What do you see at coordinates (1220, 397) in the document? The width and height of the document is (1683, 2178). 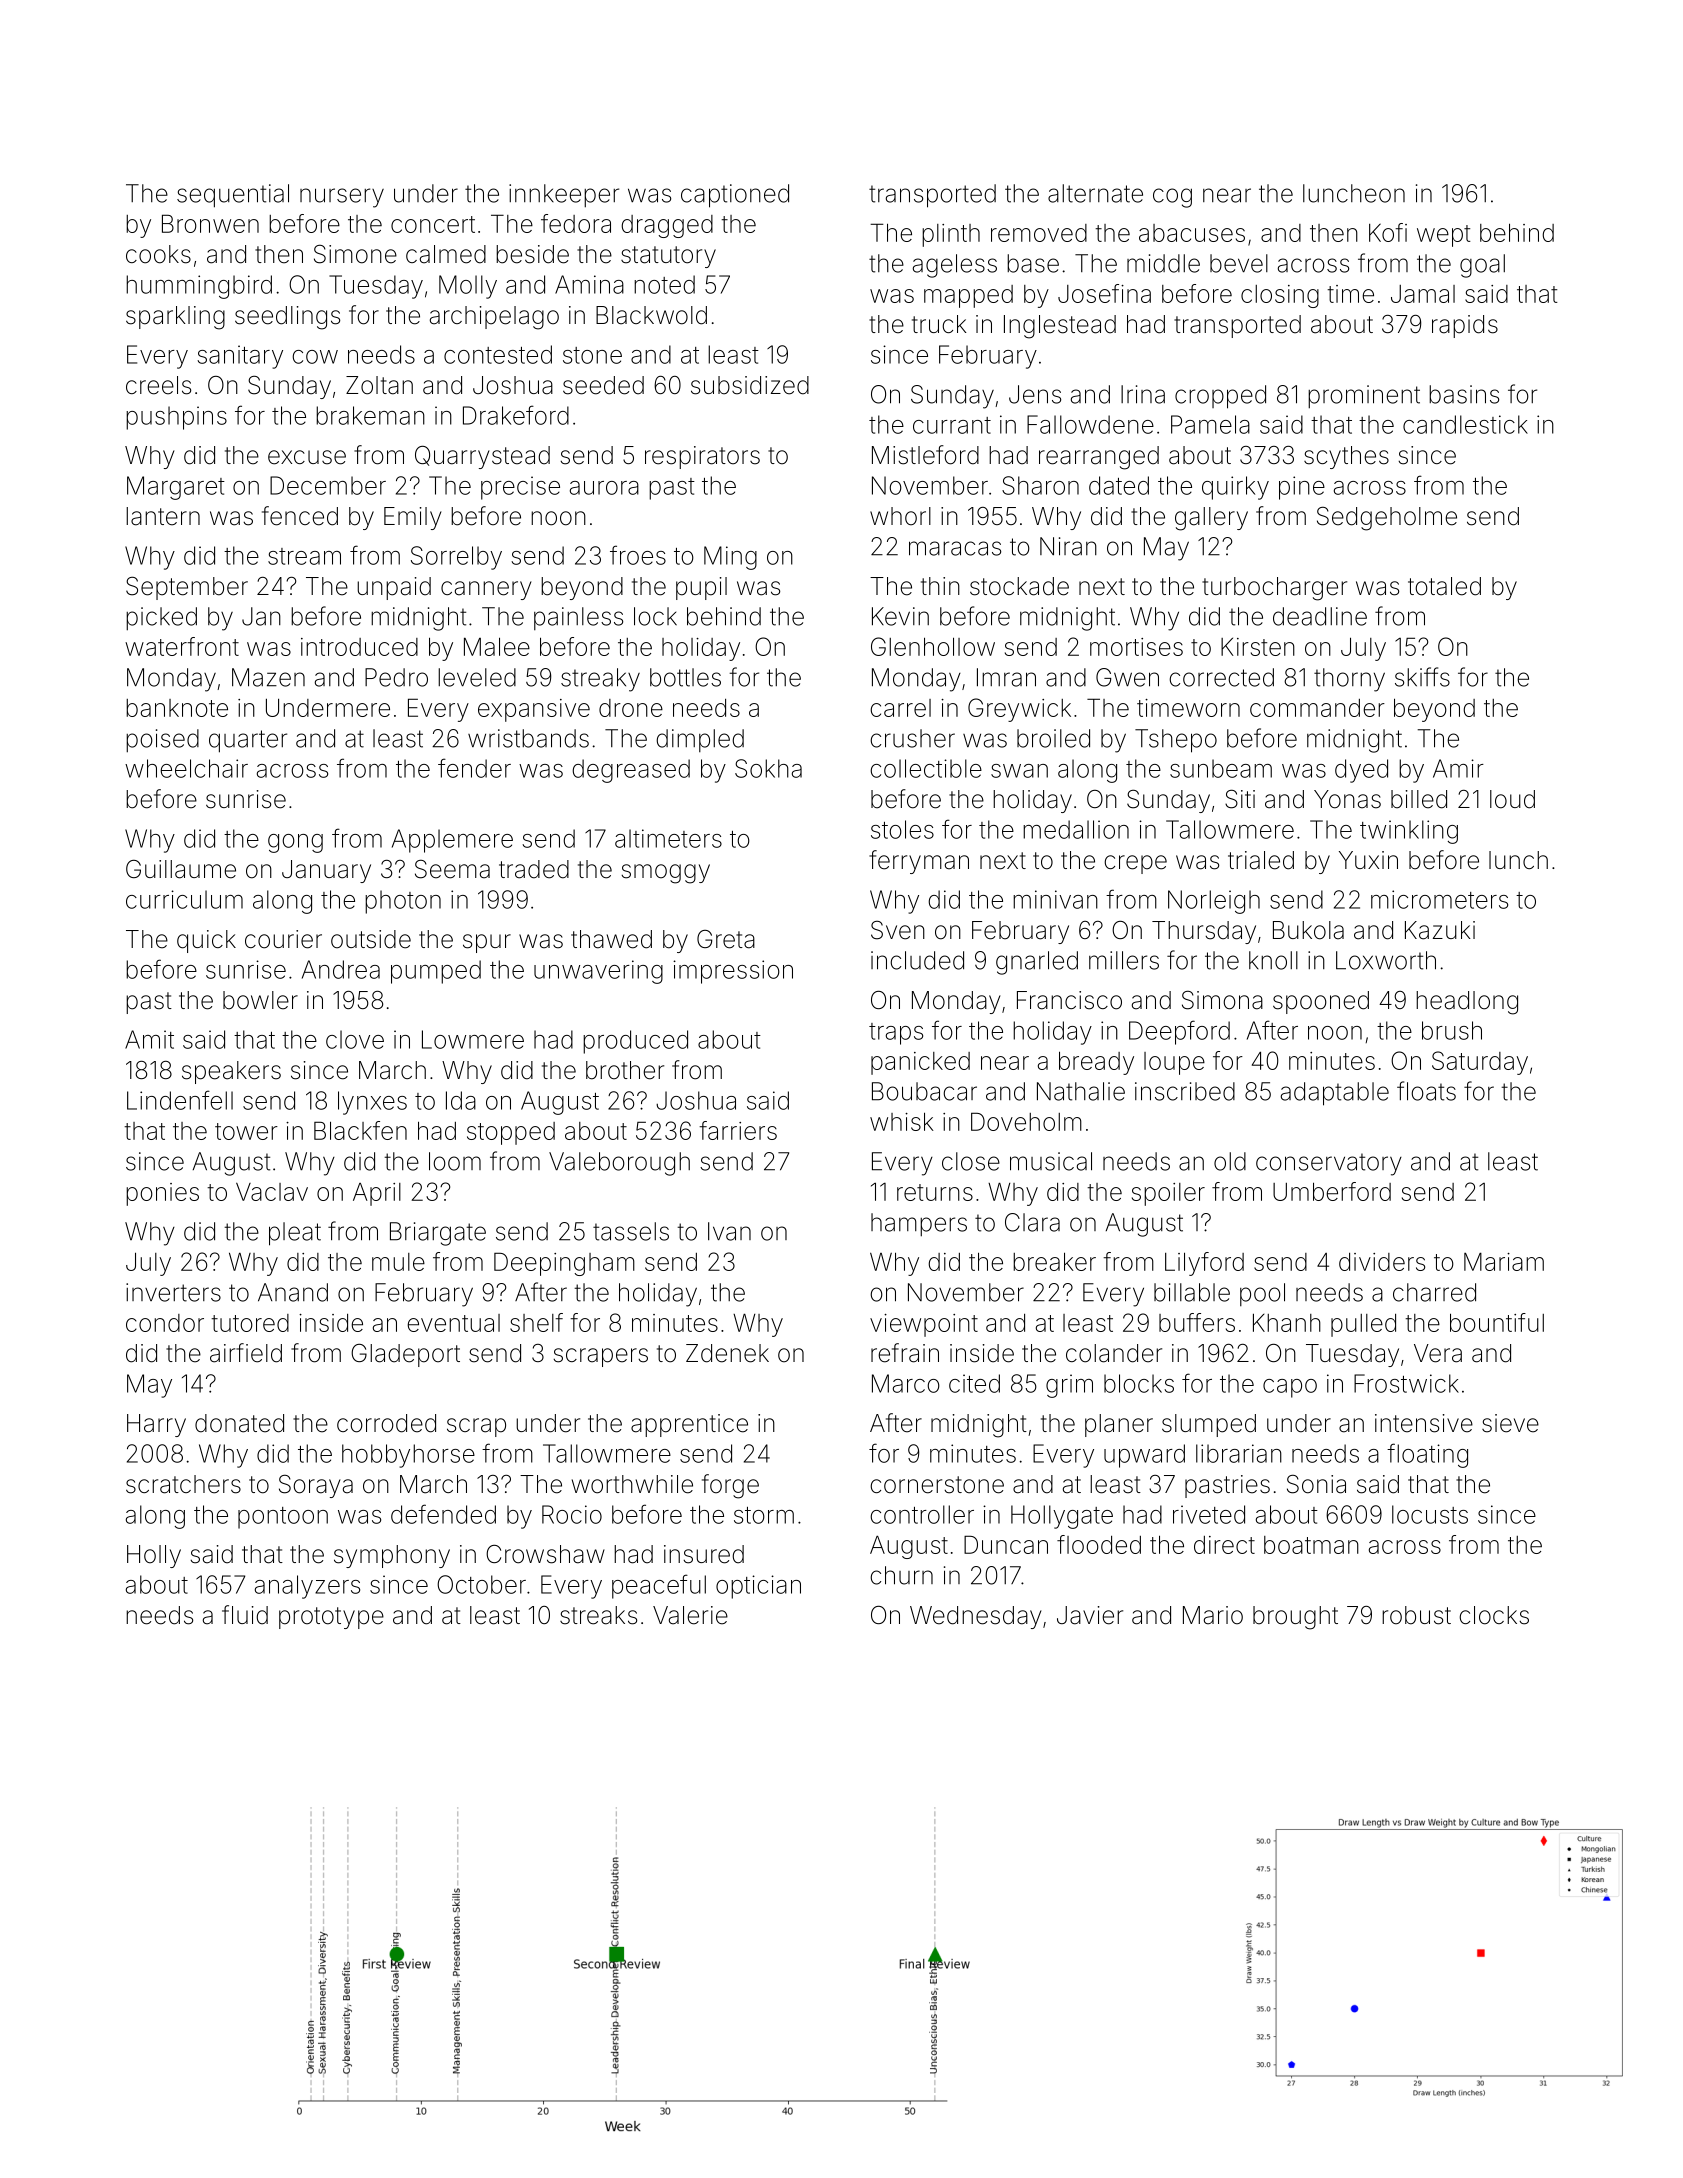 I see `cropped` at bounding box center [1220, 397].
